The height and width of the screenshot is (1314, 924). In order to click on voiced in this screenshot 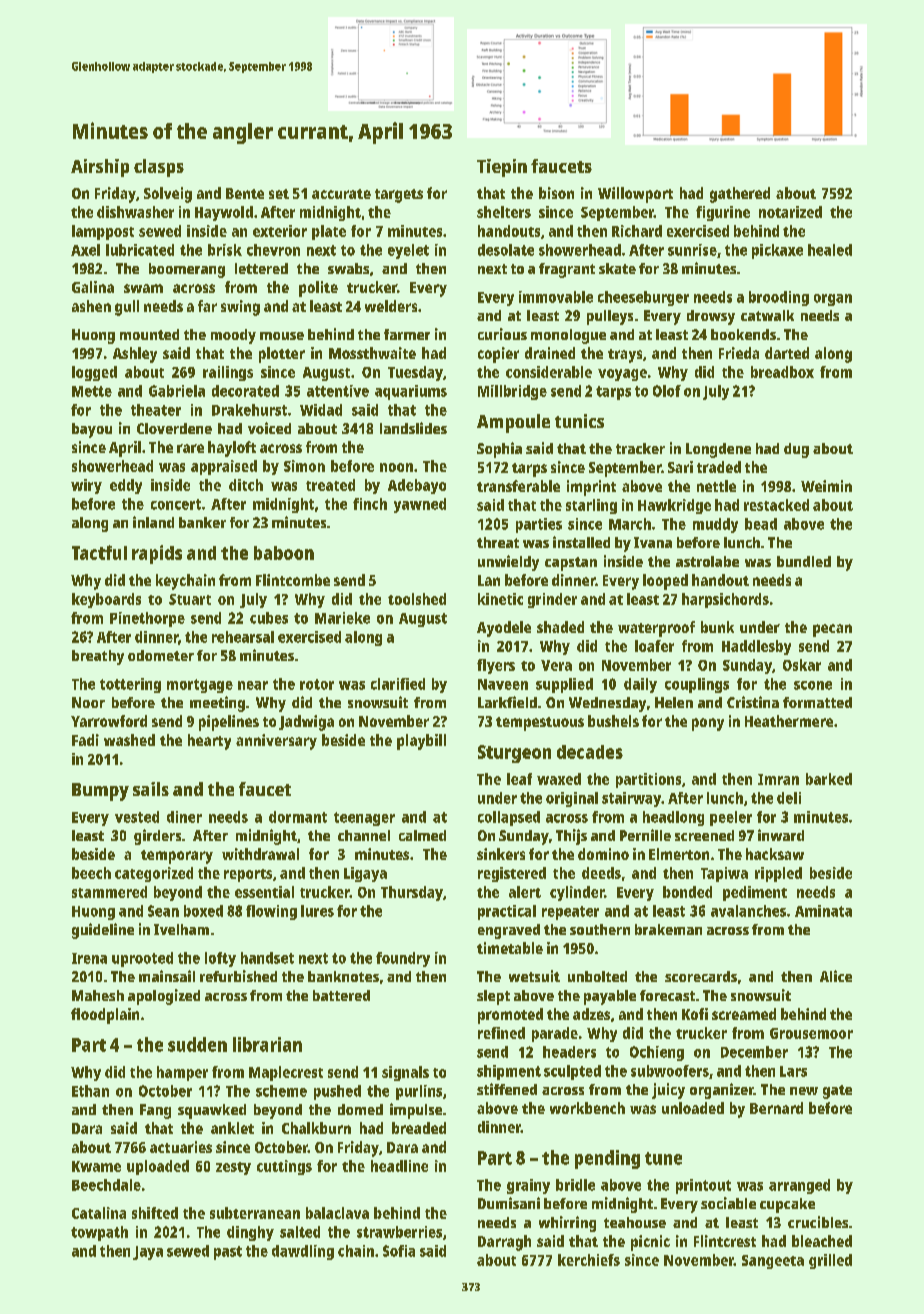, I will do `click(269, 428)`.
